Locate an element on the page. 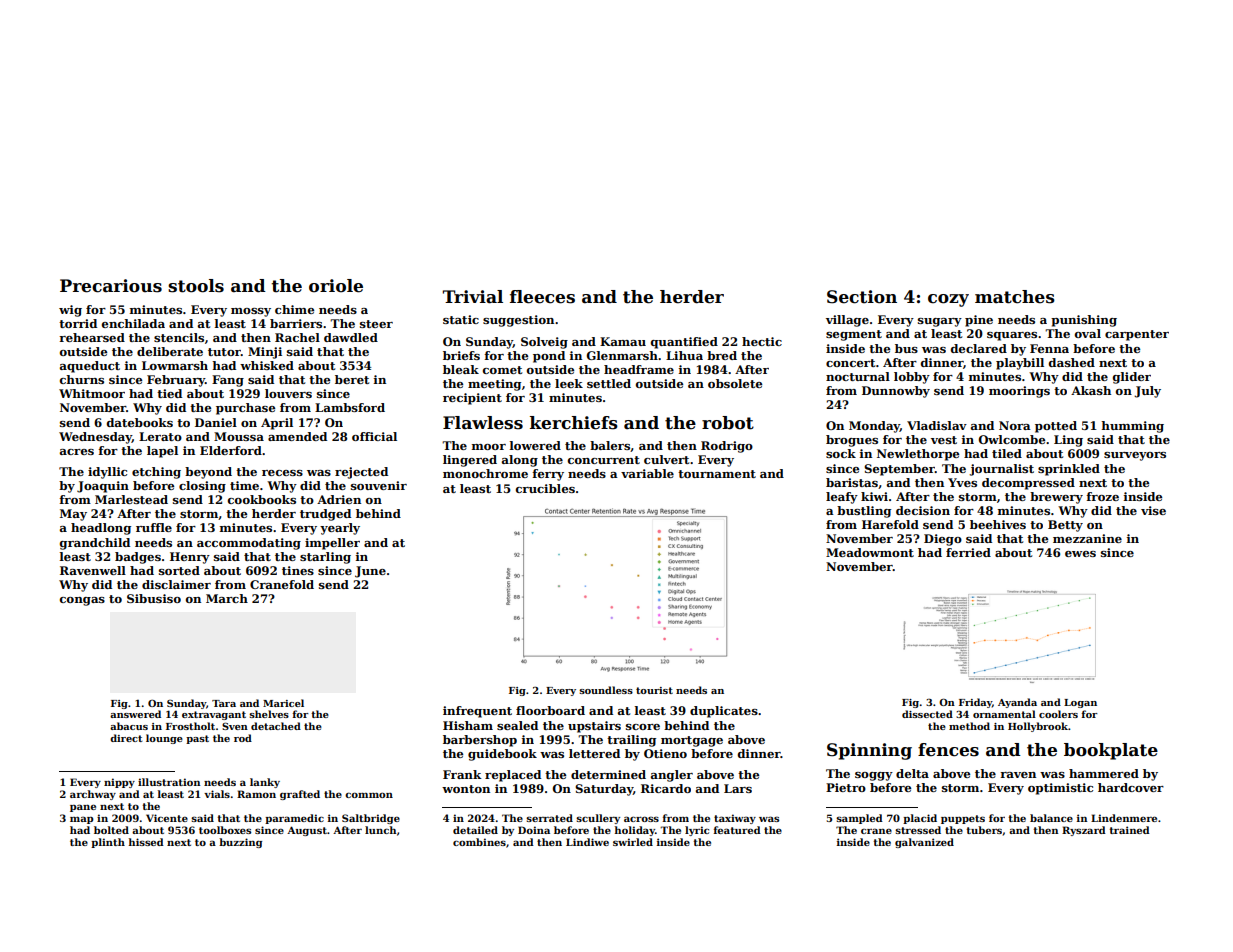  Sibusiso is located at coordinates (154, 598).
